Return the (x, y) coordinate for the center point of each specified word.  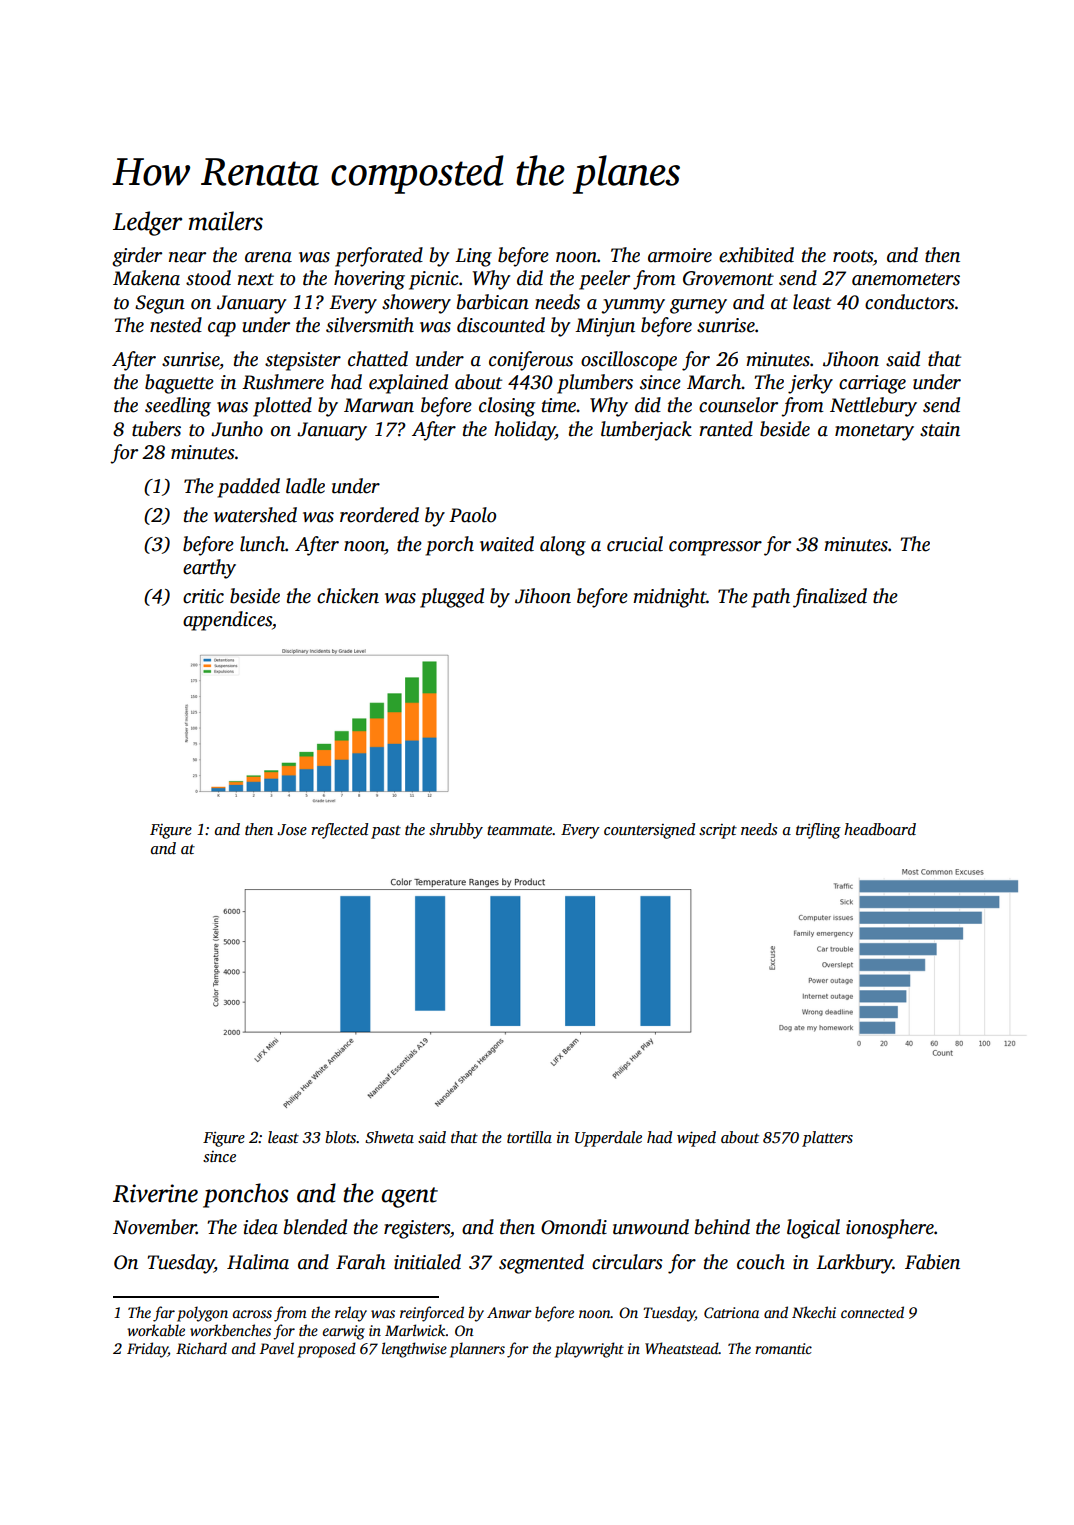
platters (827, 1139)
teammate (520, 830)
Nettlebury (873, 407)
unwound (651, 1227)
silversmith (370, 325)
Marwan (379, 405)
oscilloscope (629, 361)
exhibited (756, 255)
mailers (226, 221)
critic (203, 596)
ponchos (246, 1195)
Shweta (389, 1137)
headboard (880, 829)
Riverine (155, 1193)
